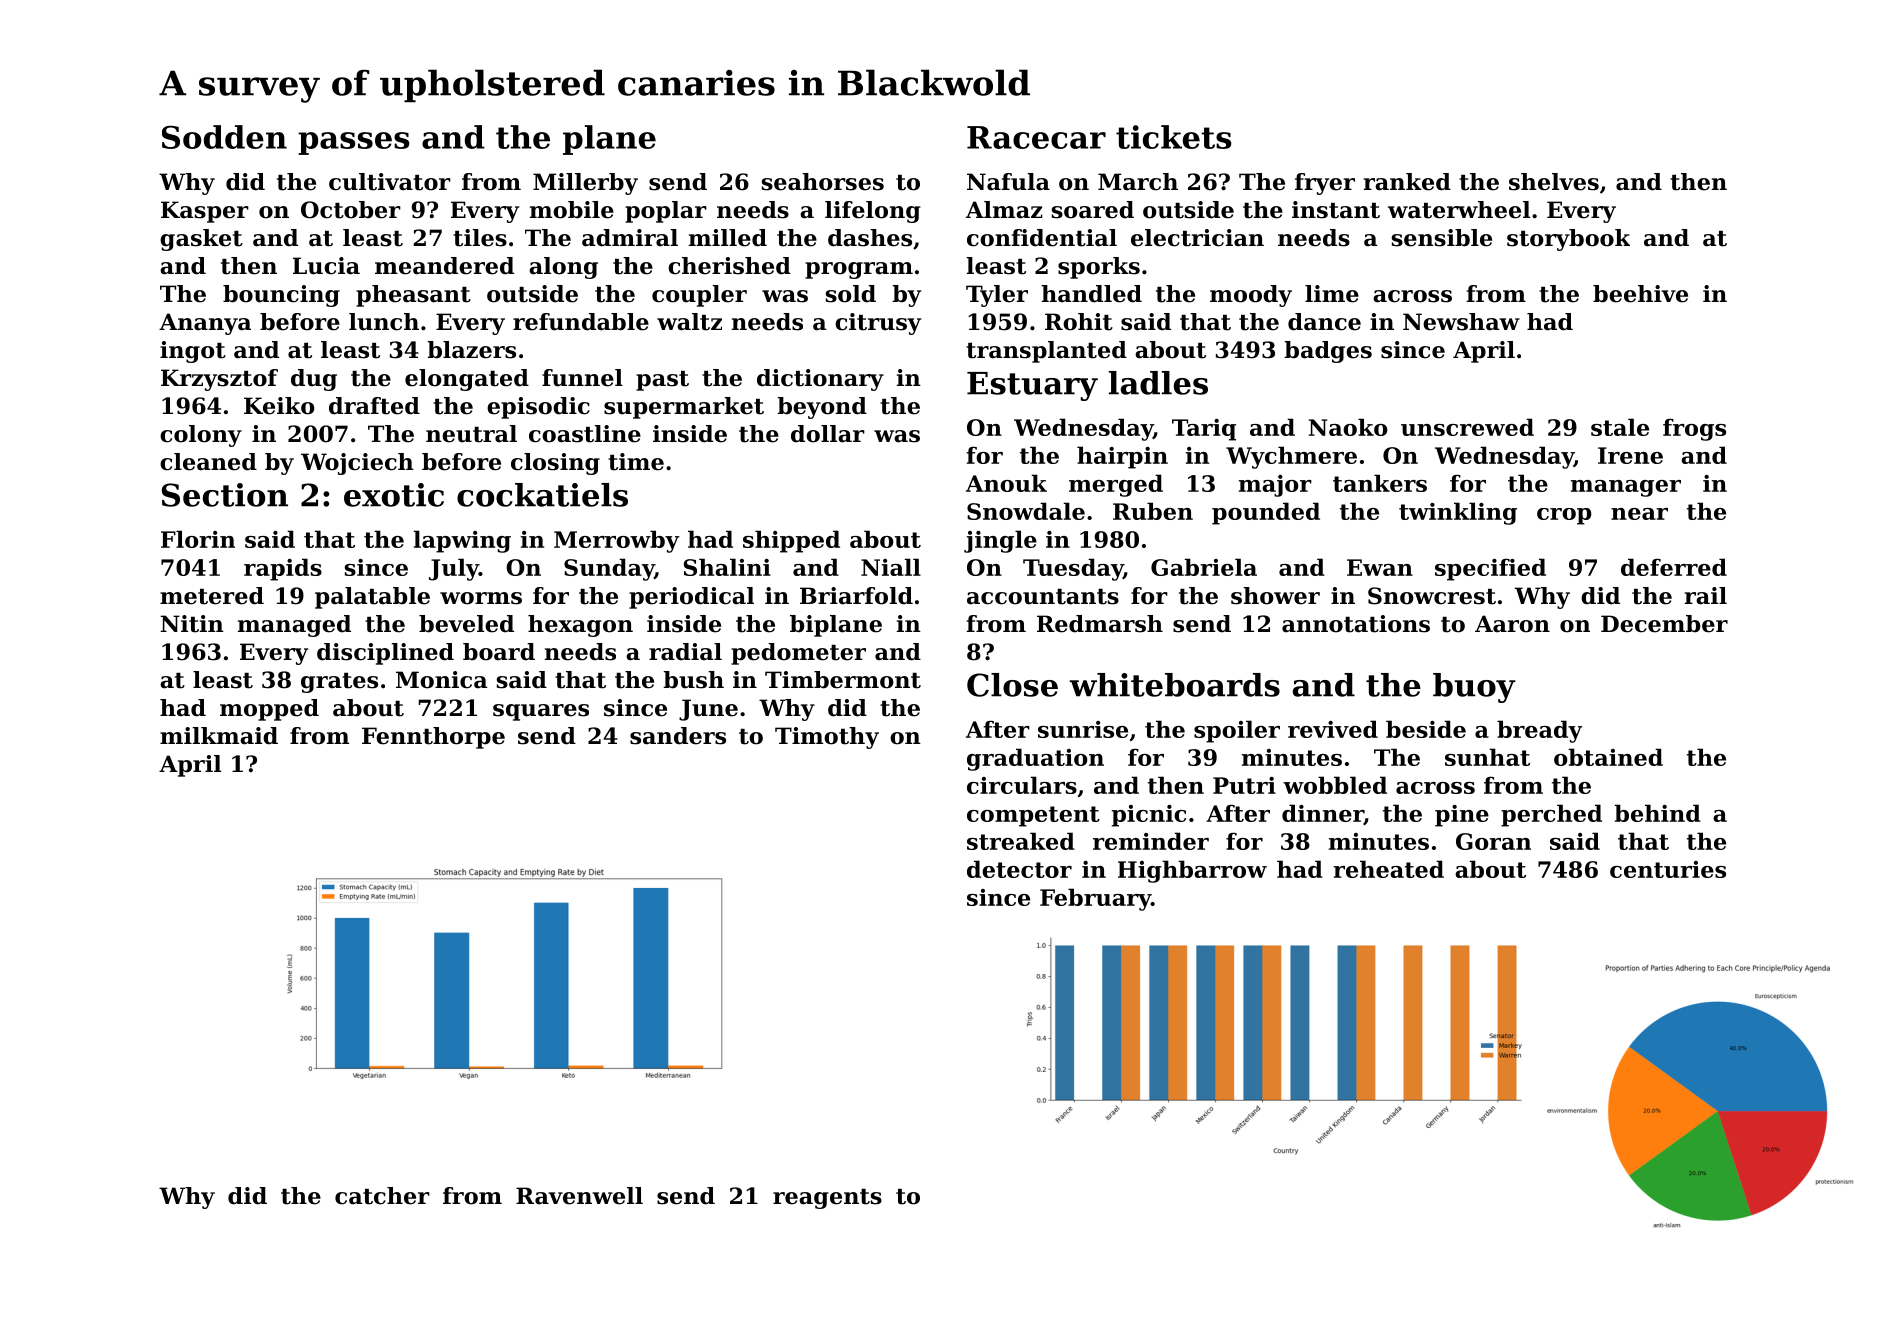 Image resolution: width=1887 pixels, height=1334 pixels. What do you see at coordinates (1197, 238) in the page?
I see `electrician` at bounding box center [1197, 238].
